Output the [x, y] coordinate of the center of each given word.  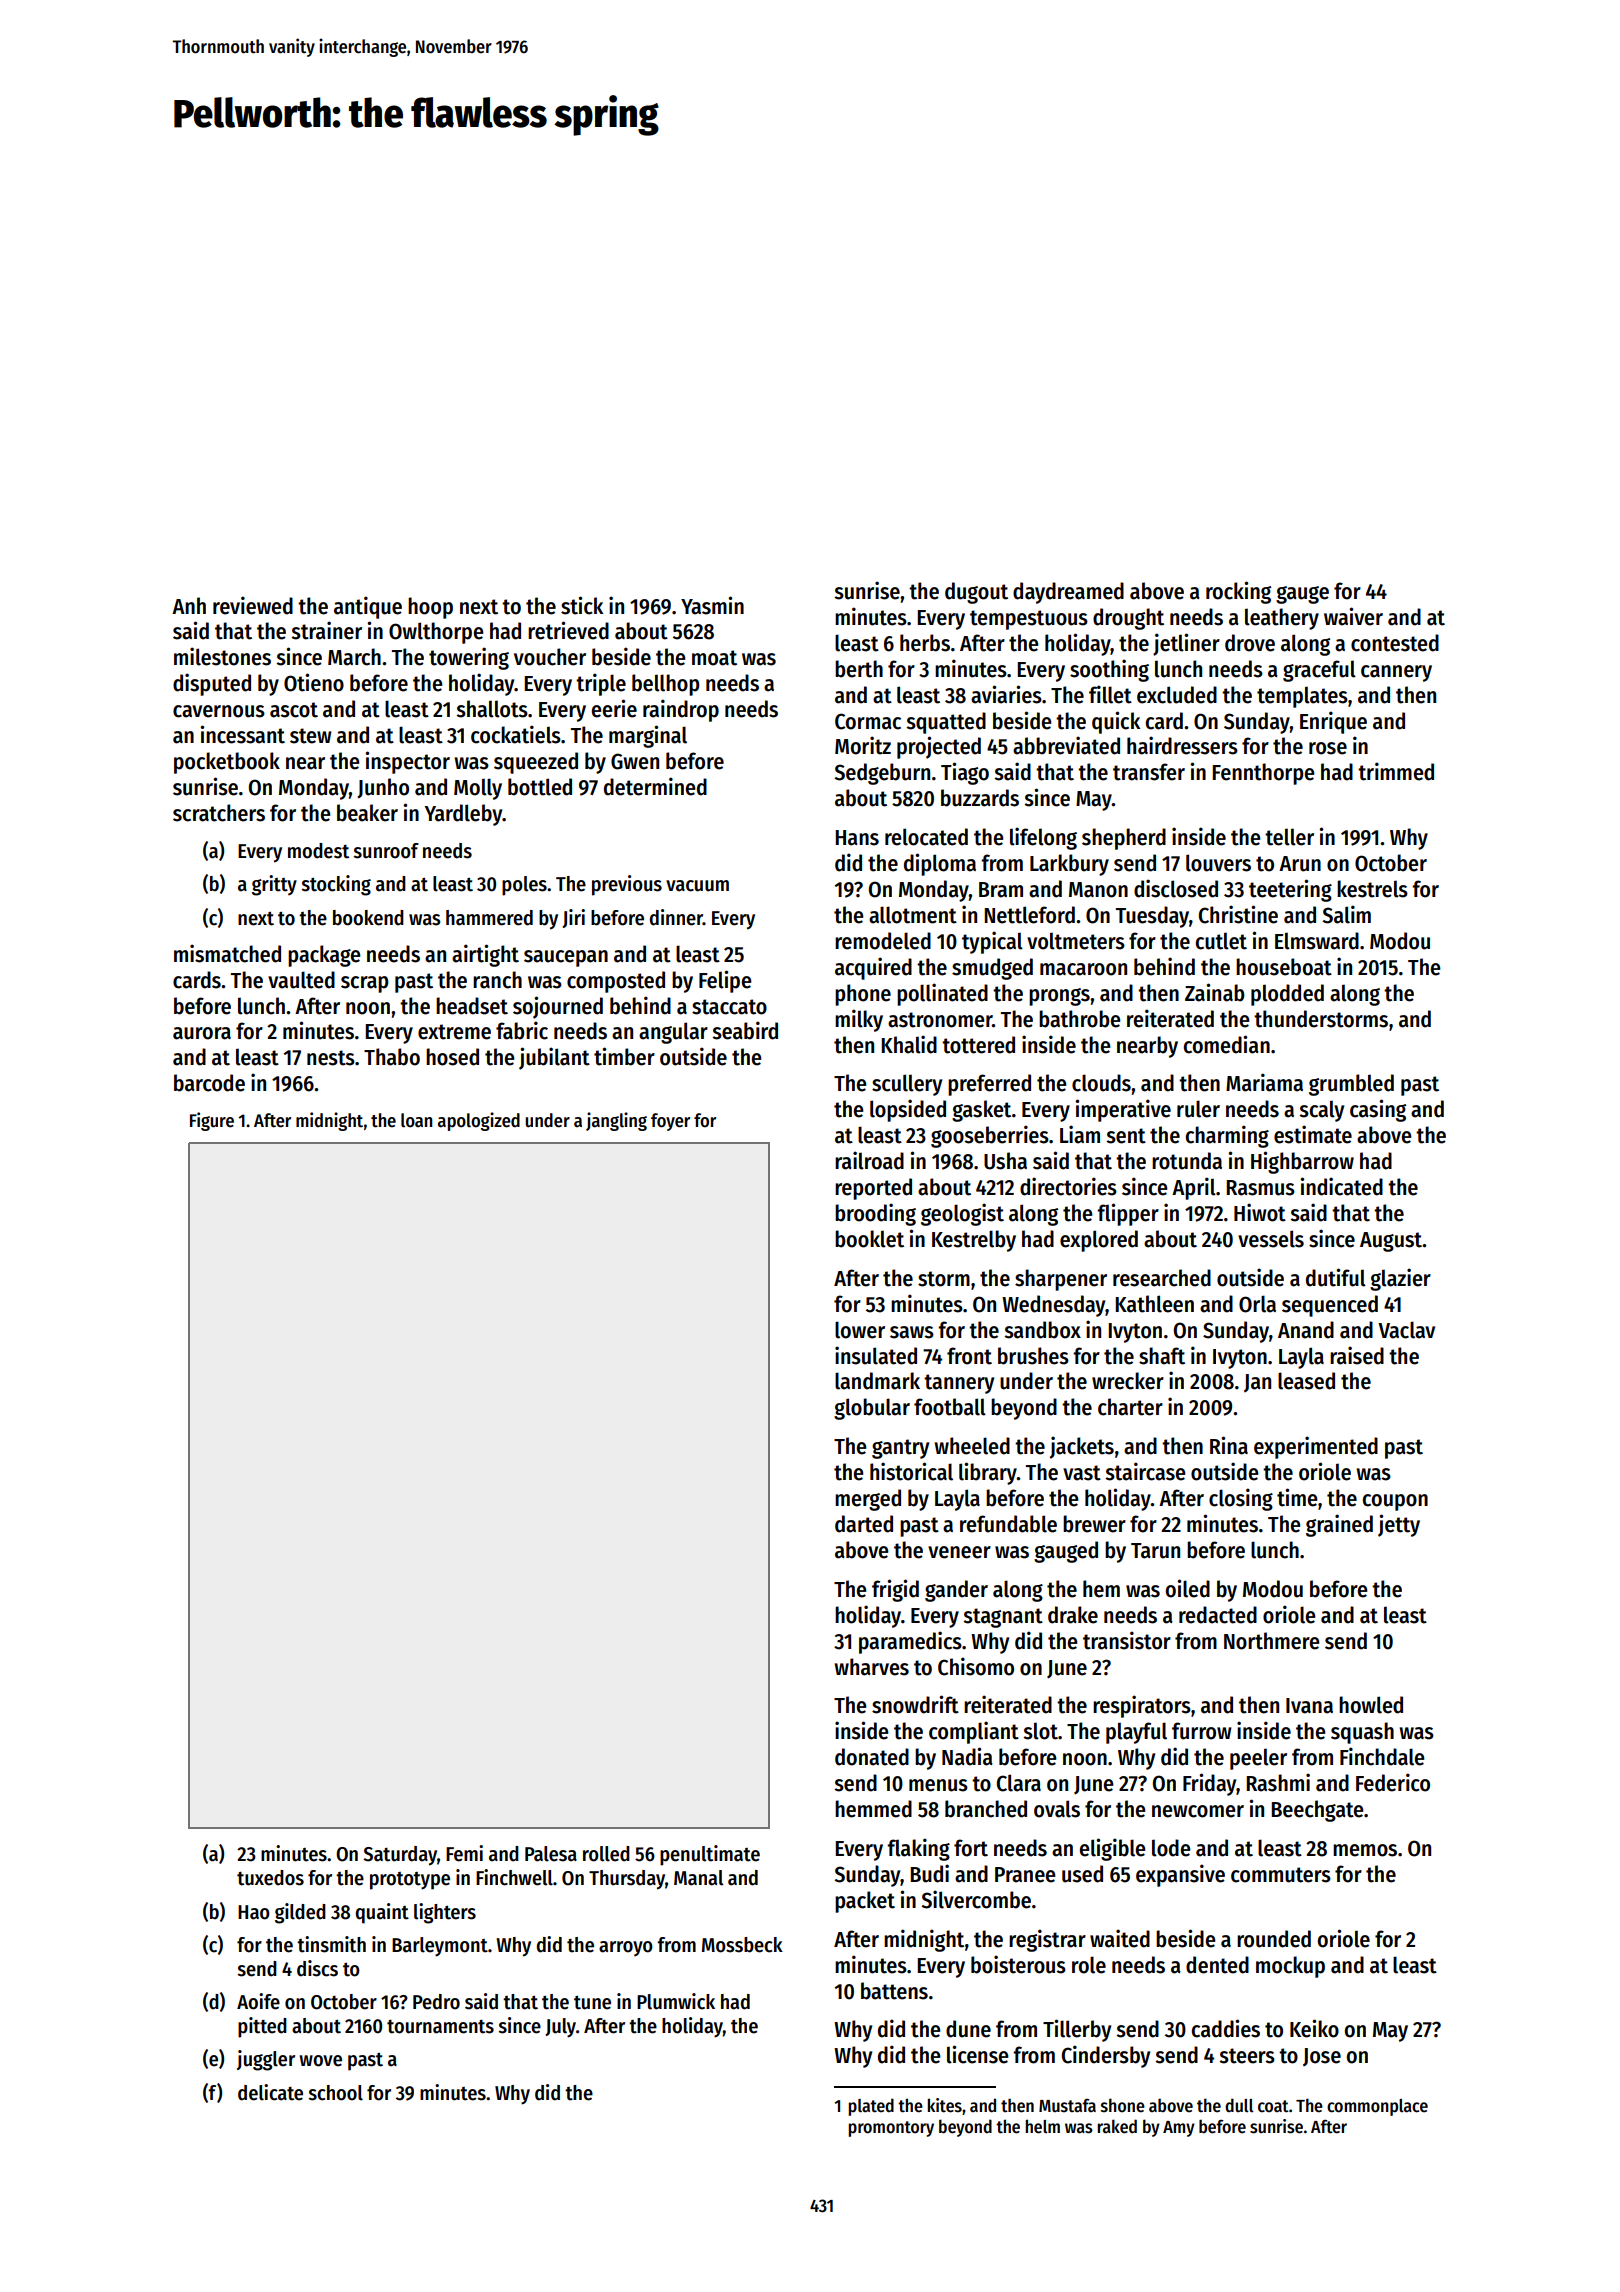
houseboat [1284, 967]
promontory [891, 2129]
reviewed [253, 605]
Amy [1179, 2129]
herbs [925, 643]
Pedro [436, 2002]
